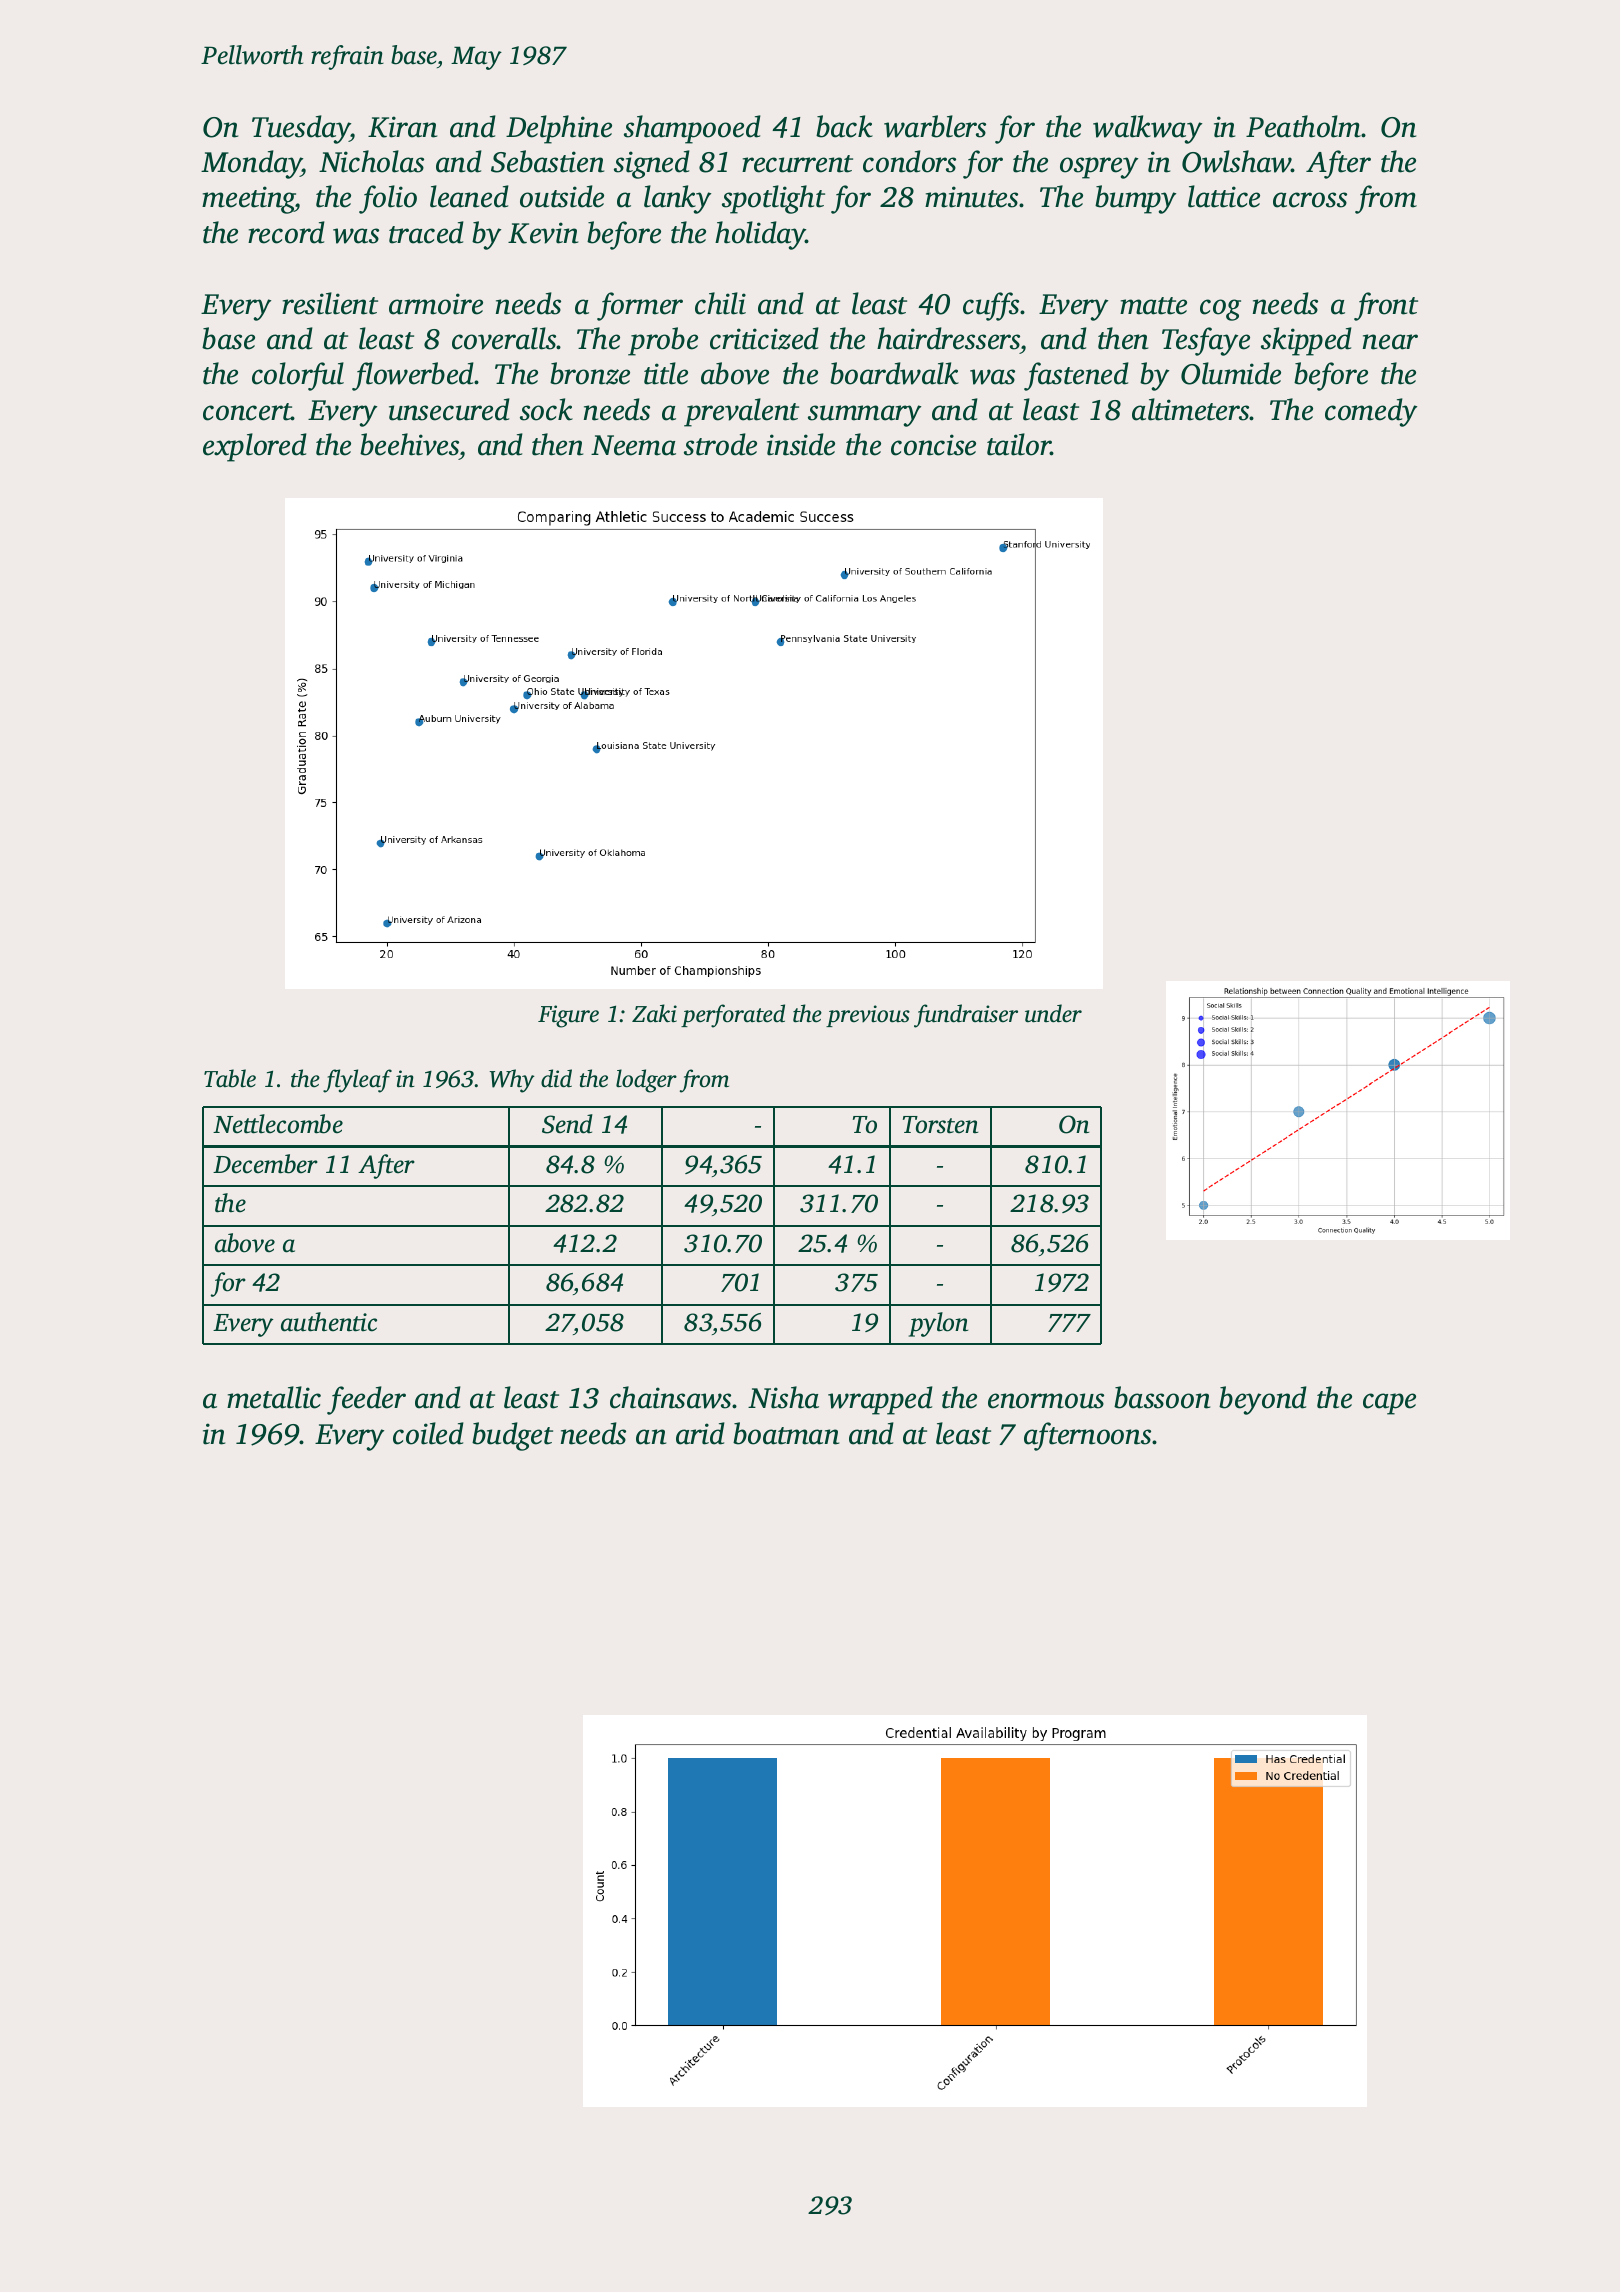 Image resolution: width=1620 pixels, height=2292 pixels. Describe the element at coordinates (409, 444) in the screenshot. I see `beehives` at that location.
